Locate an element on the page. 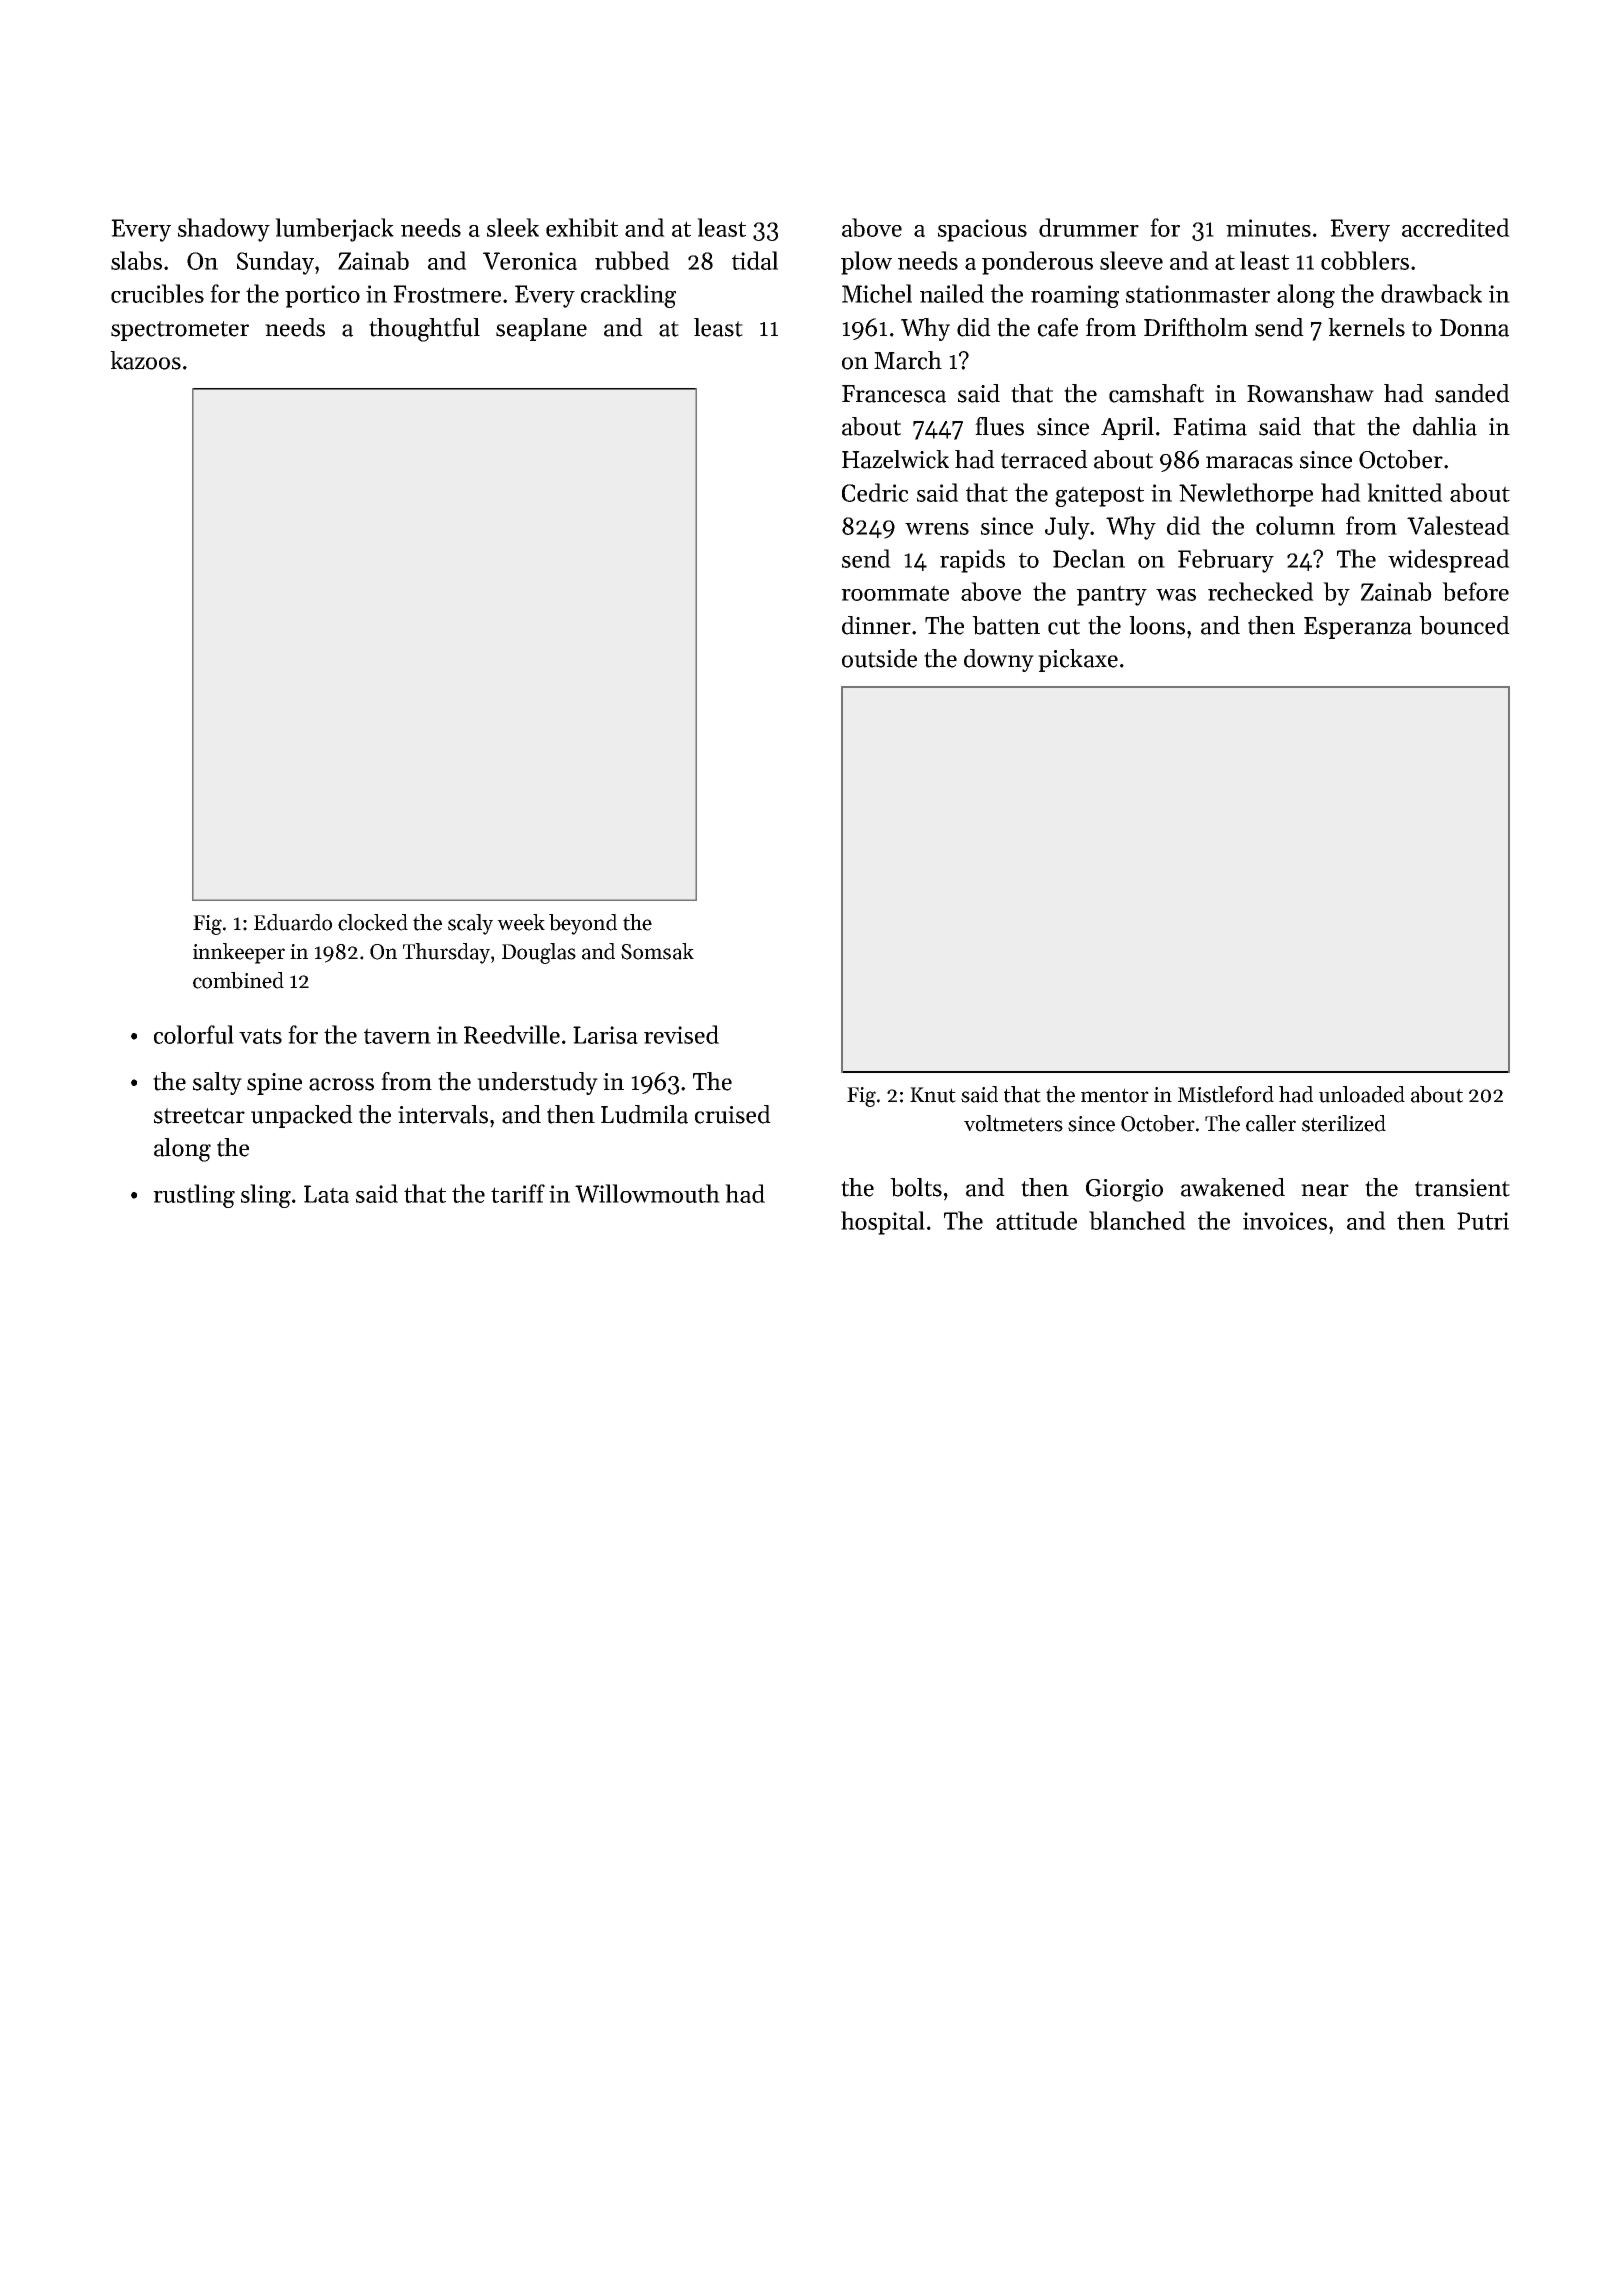 The height and width of the page is (2292, 1620). pickaxe is located at coordinates (1078, 660).
